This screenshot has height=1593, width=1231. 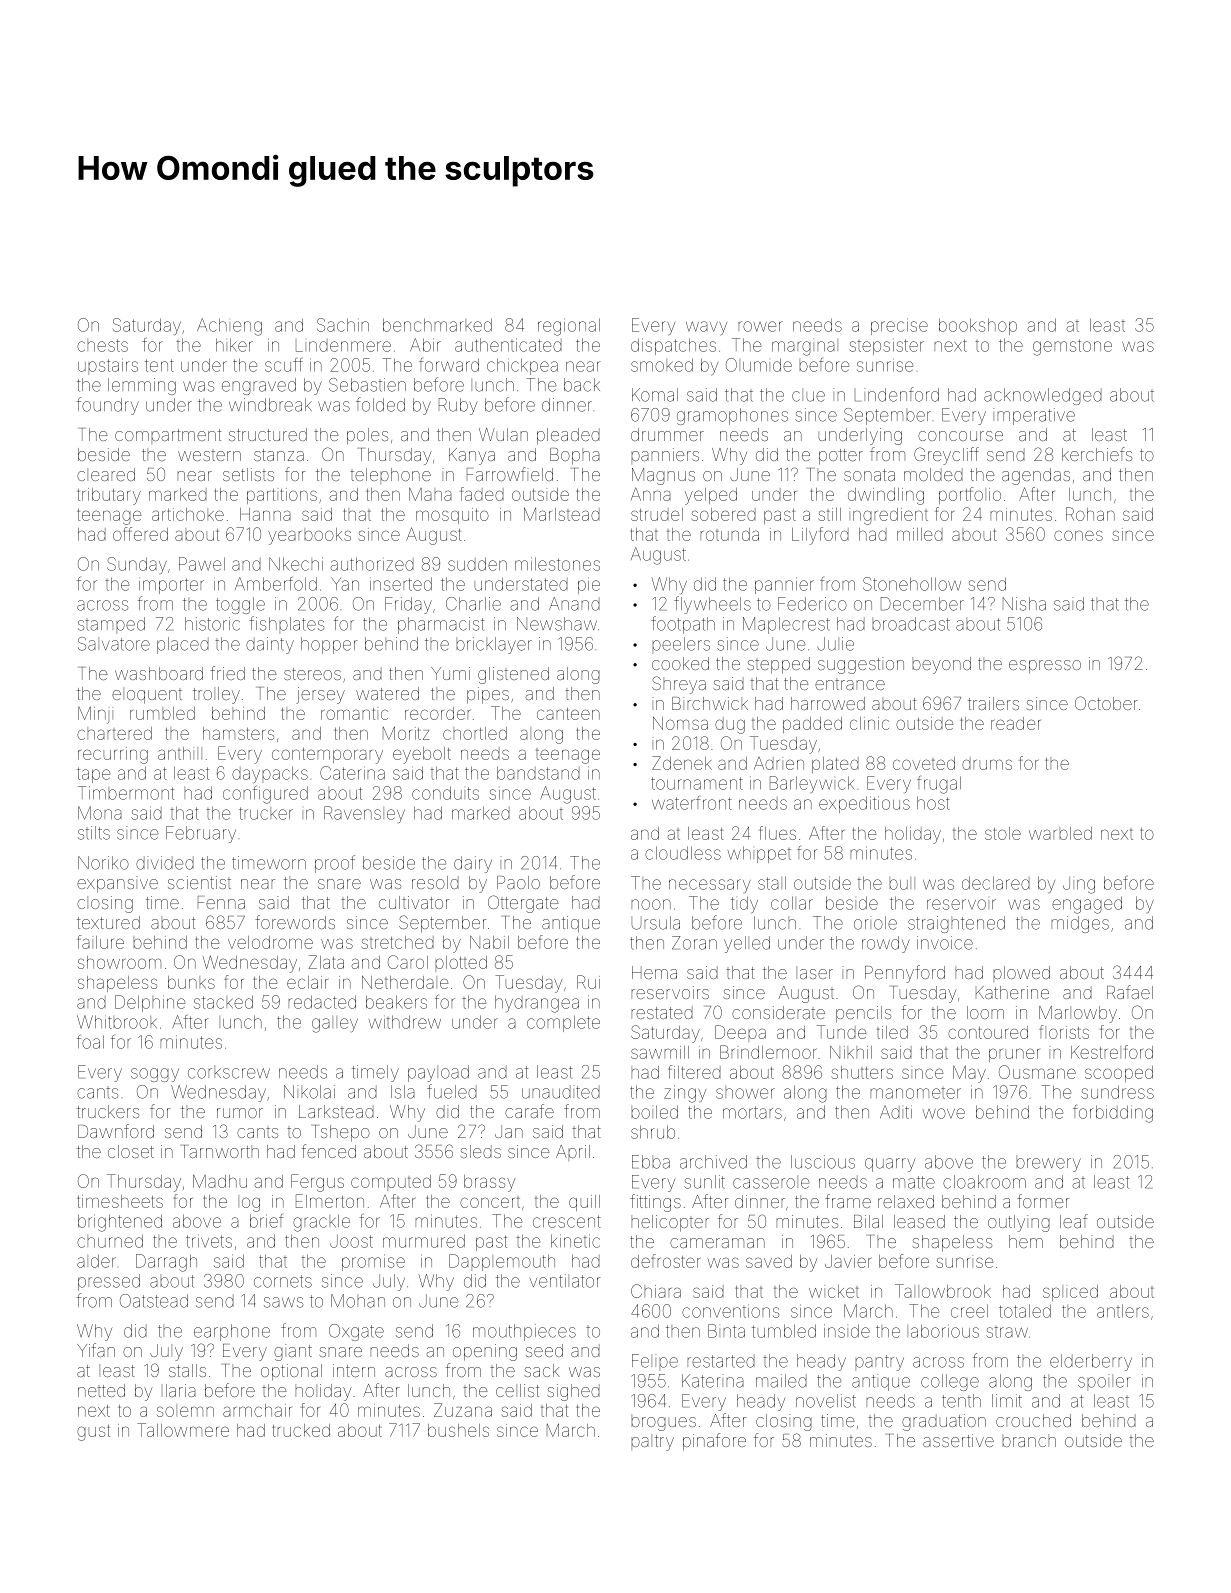 I want to click on Adrien, so click(x=779, y=763).
